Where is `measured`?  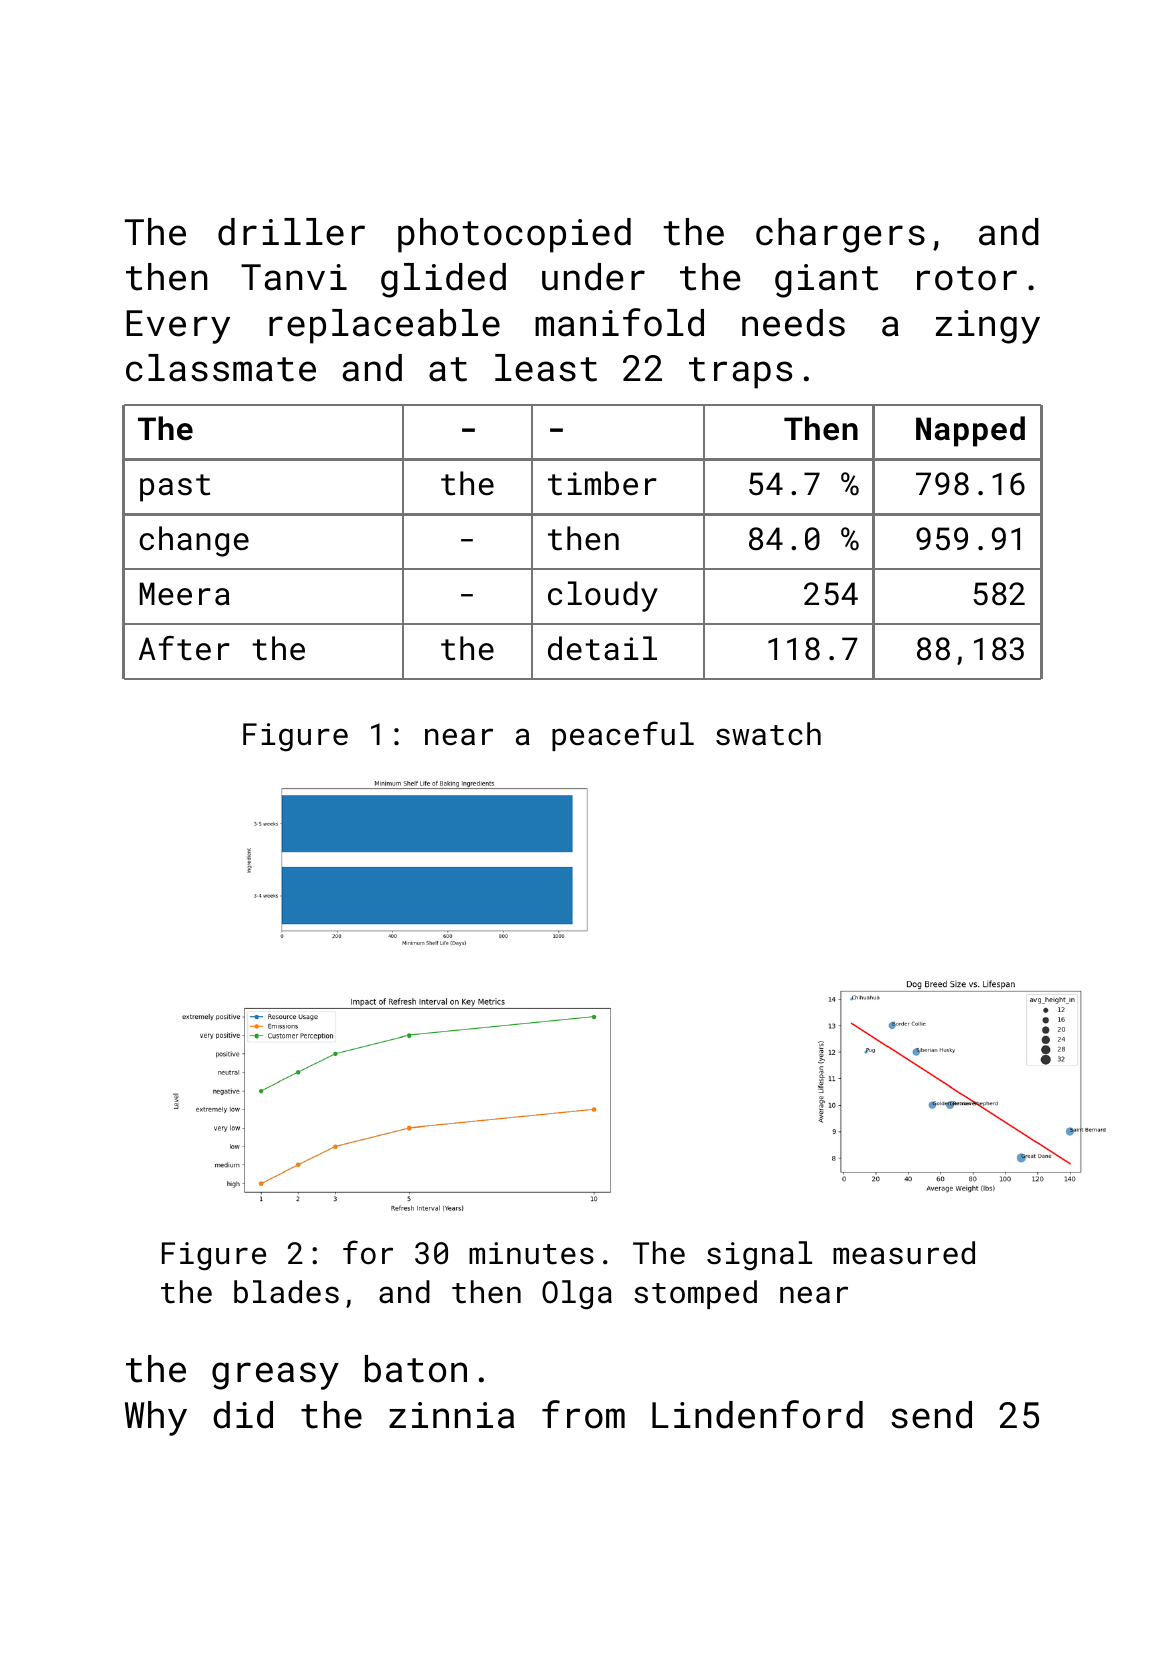 measured is located at coordinates (904, 1253).
